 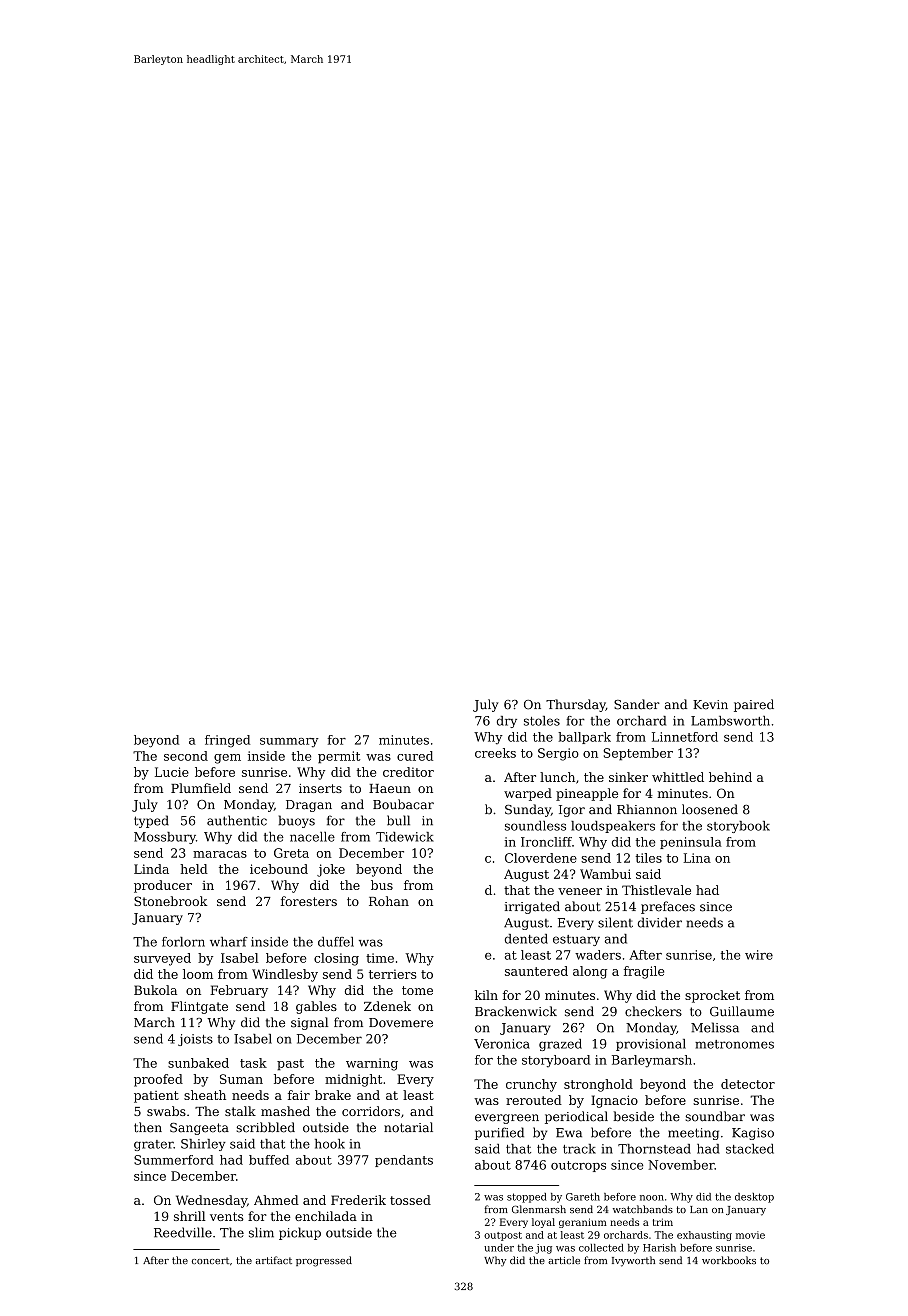 What do you see at coordinates (291, 853) in the screenshot?
I see `Greta` at bounding box center [291, 853].
